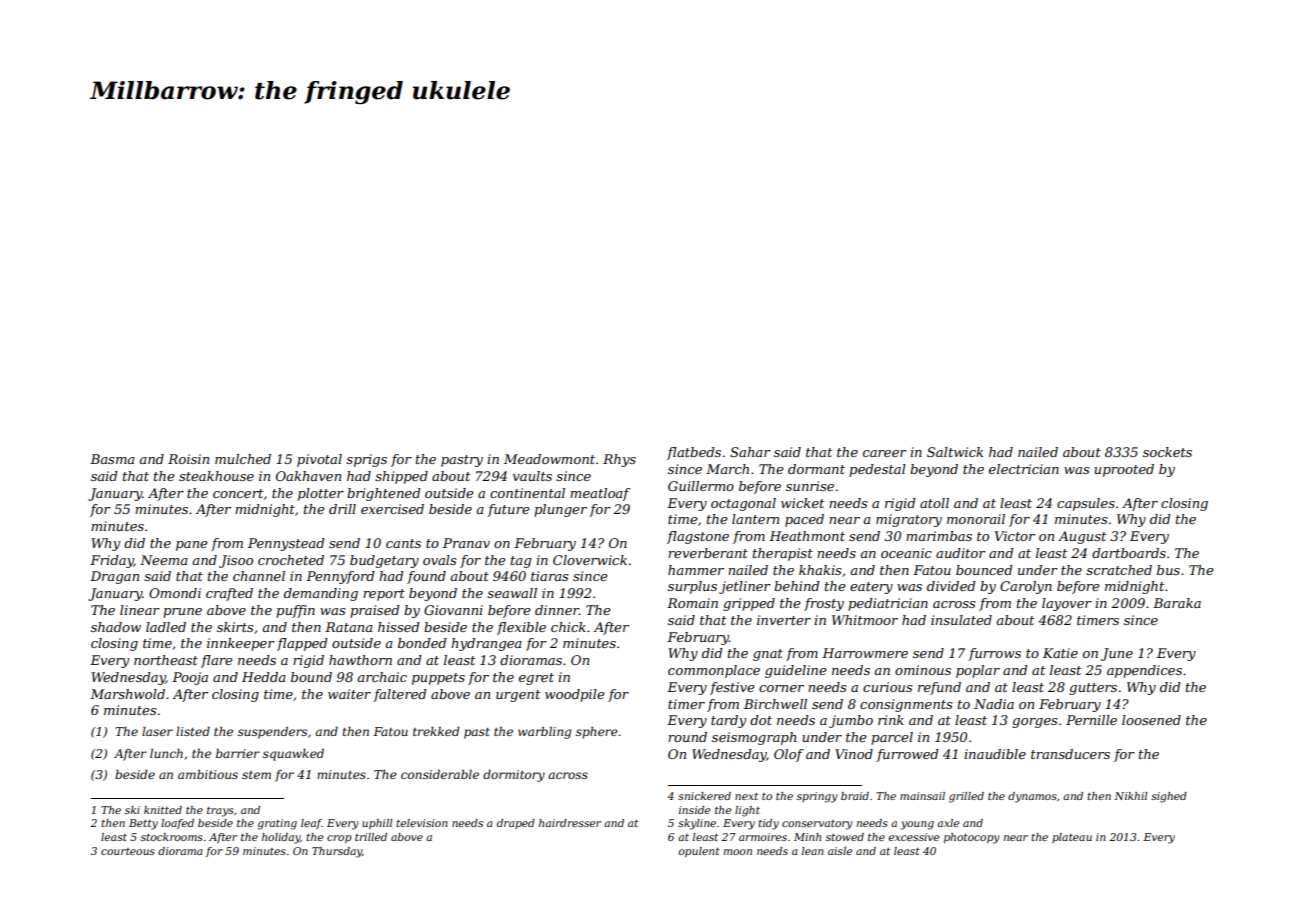 Image resolution: width=1308 pixels, height=924 pixels. Describe the element at coordinates (116, 627) in the screenshot. I see `shadow` at that location.
